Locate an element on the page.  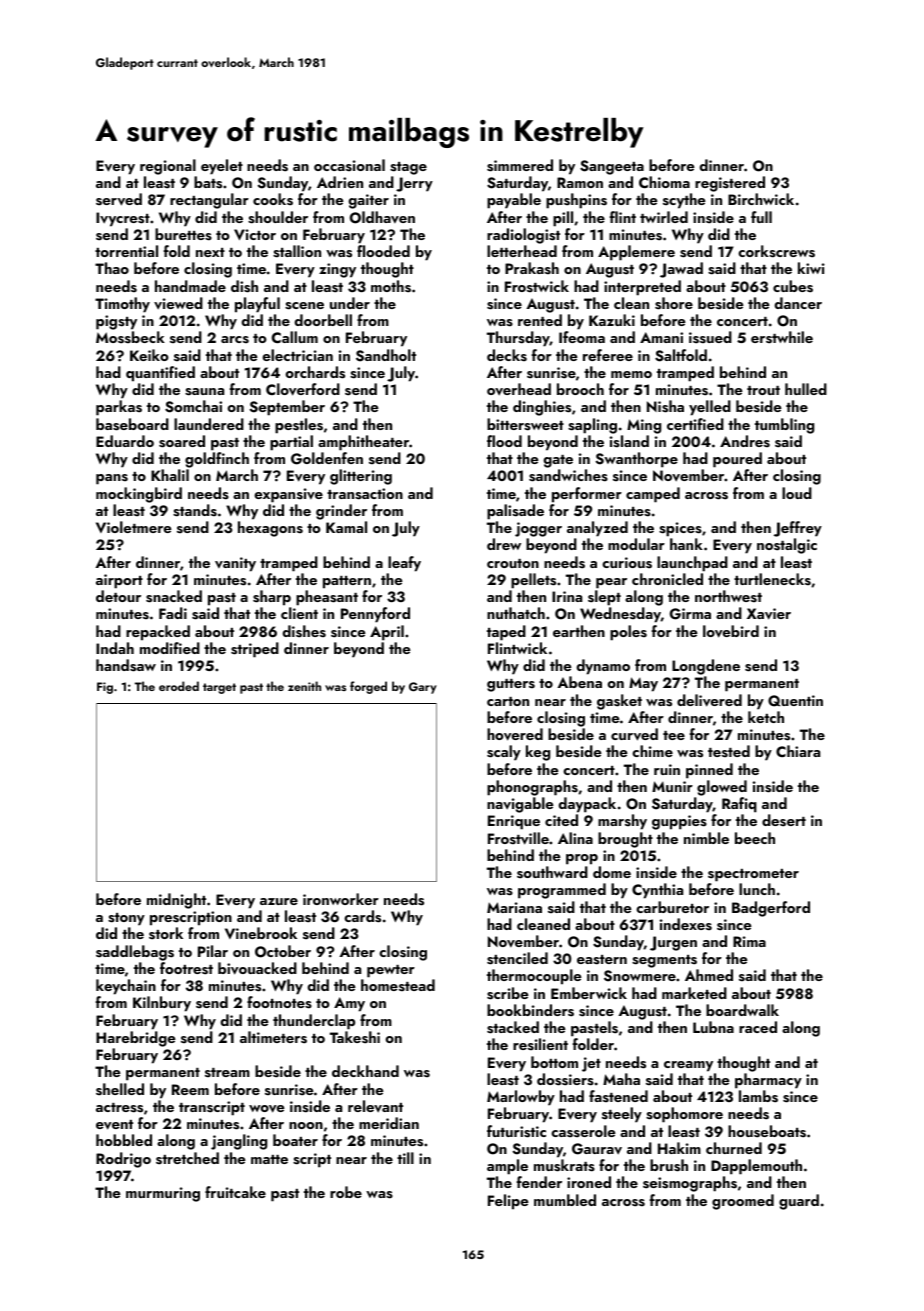
Marlowby is located at coordinates (521, 1098).
